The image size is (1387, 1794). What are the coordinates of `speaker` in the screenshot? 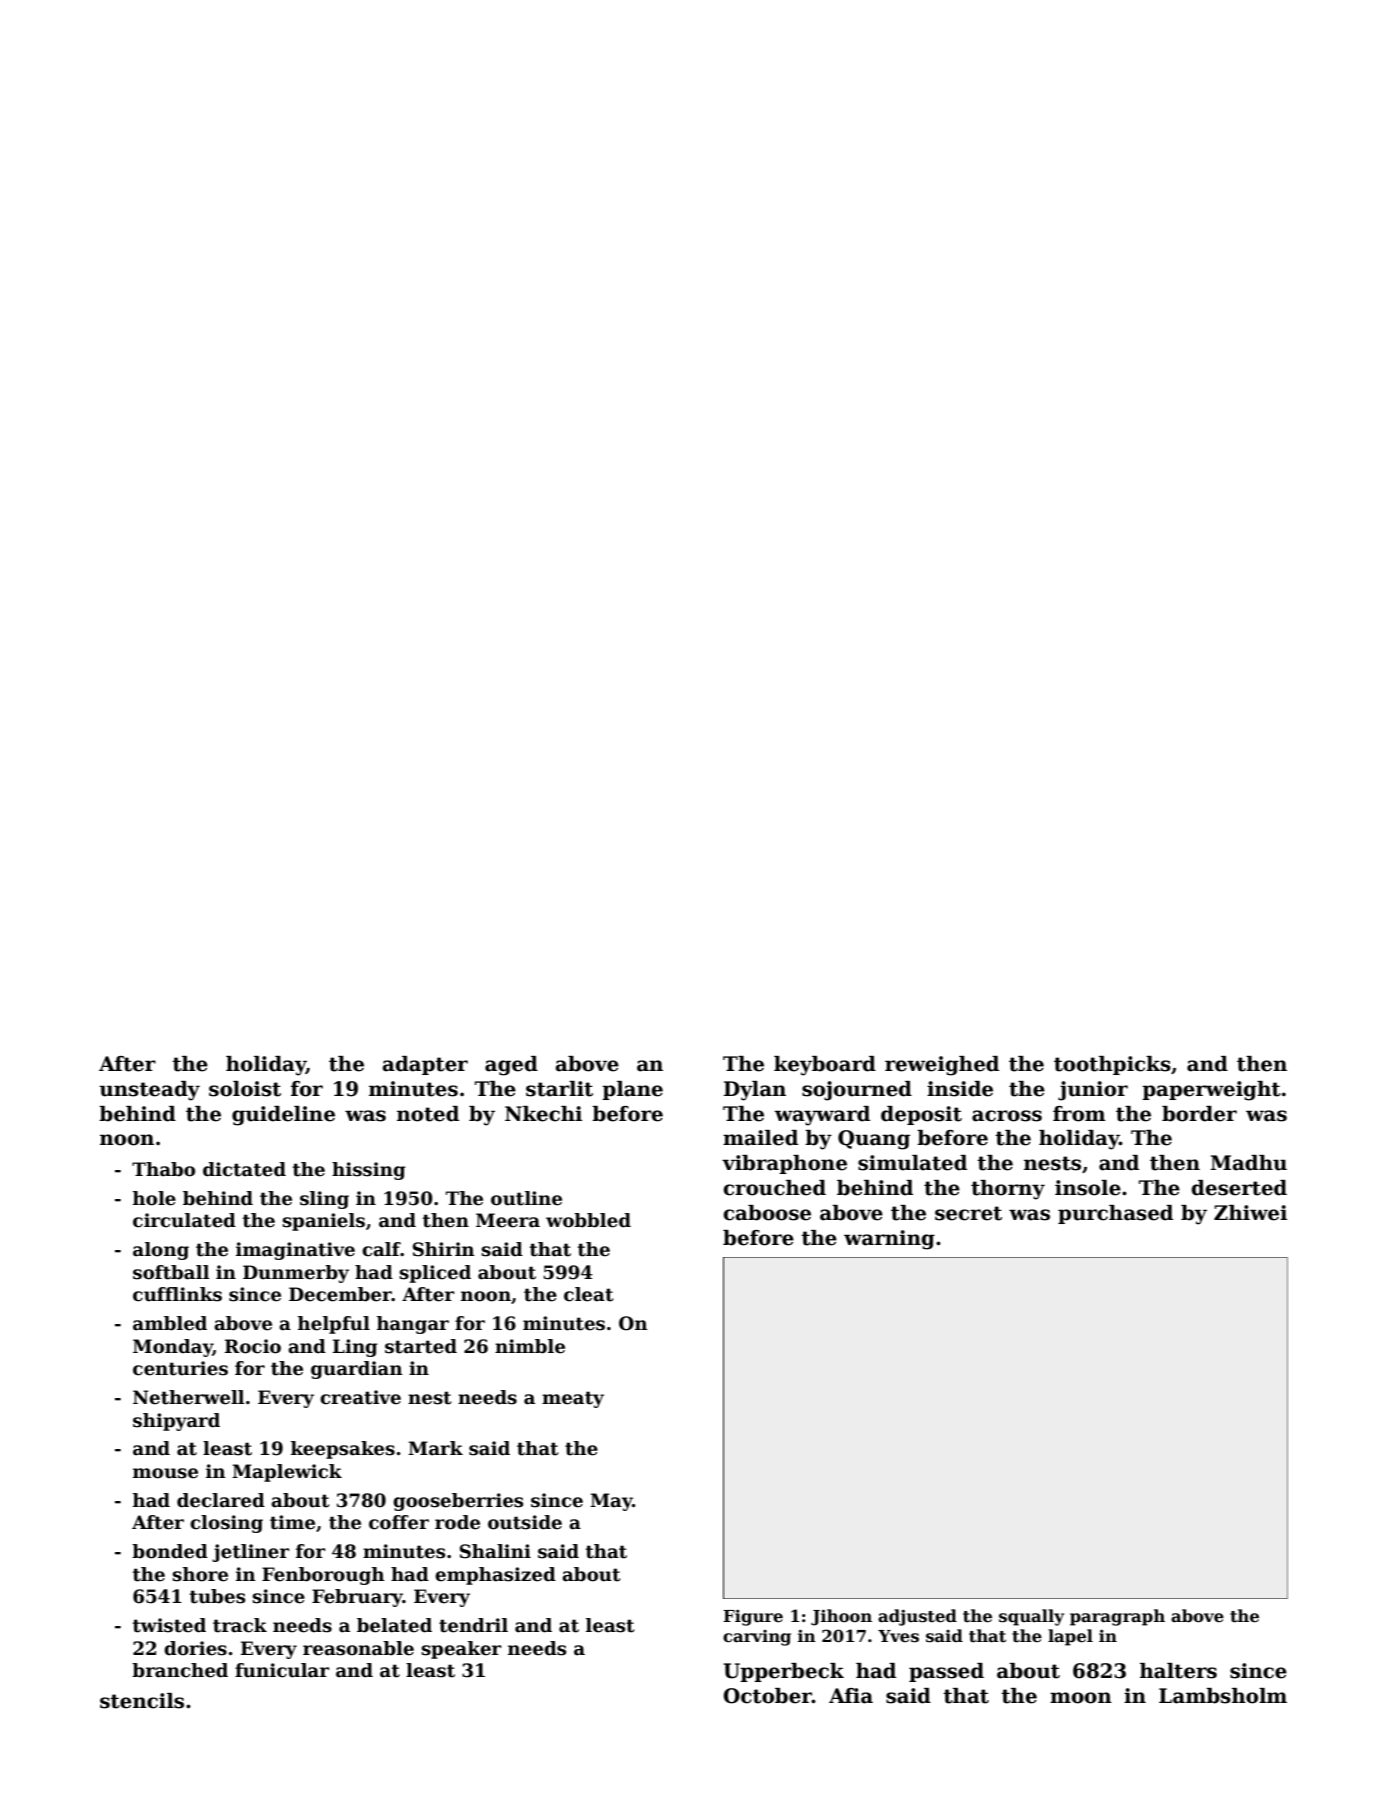 It's located at (461, 1650).
